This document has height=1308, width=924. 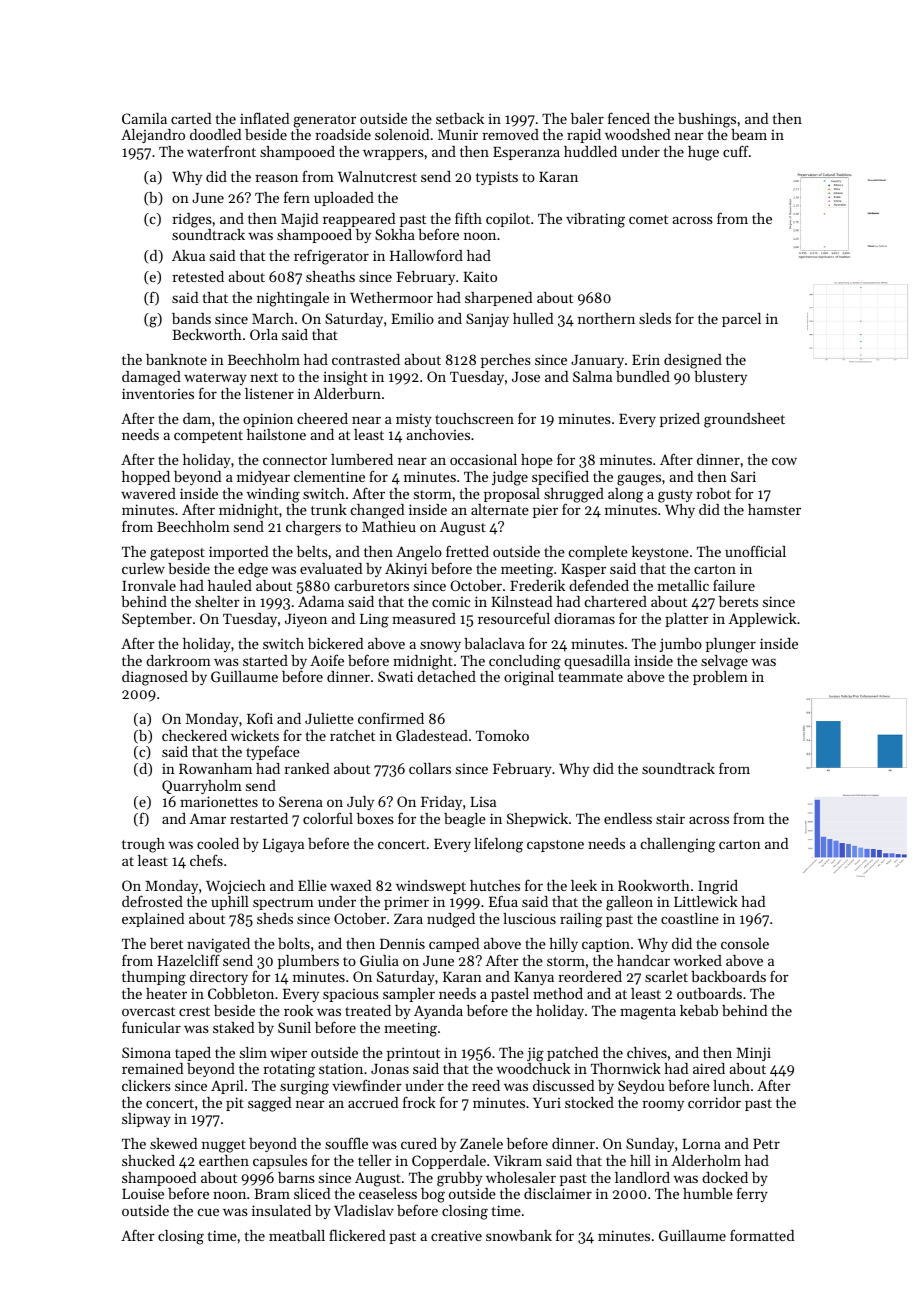 What do you see at coordinates (324, 121) in the document?
I see `generator` at bounding box center [324, 121].
